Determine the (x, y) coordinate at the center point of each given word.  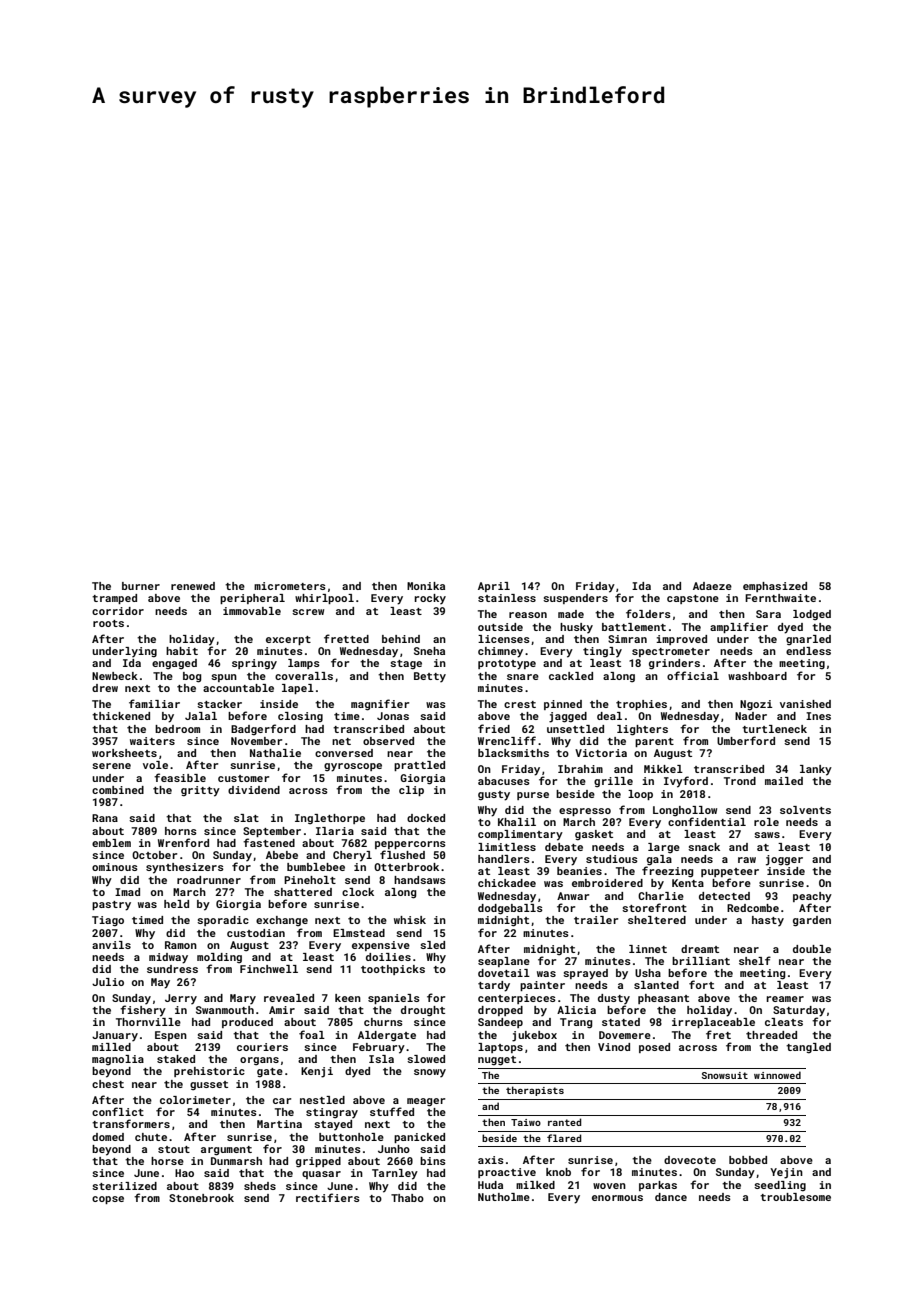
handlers (504, 859)
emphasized (775, 587)
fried (494, 728)
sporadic (223, 921)
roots (108, 623)
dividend (254, 790)
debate (564, 847)
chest (108, 1084)
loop (640, 795)
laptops (500, 1048)
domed (108, 1137)
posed (654, 1048)
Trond (740, 781)
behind (401, 639)
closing (300, 717)
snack (704, 847)
